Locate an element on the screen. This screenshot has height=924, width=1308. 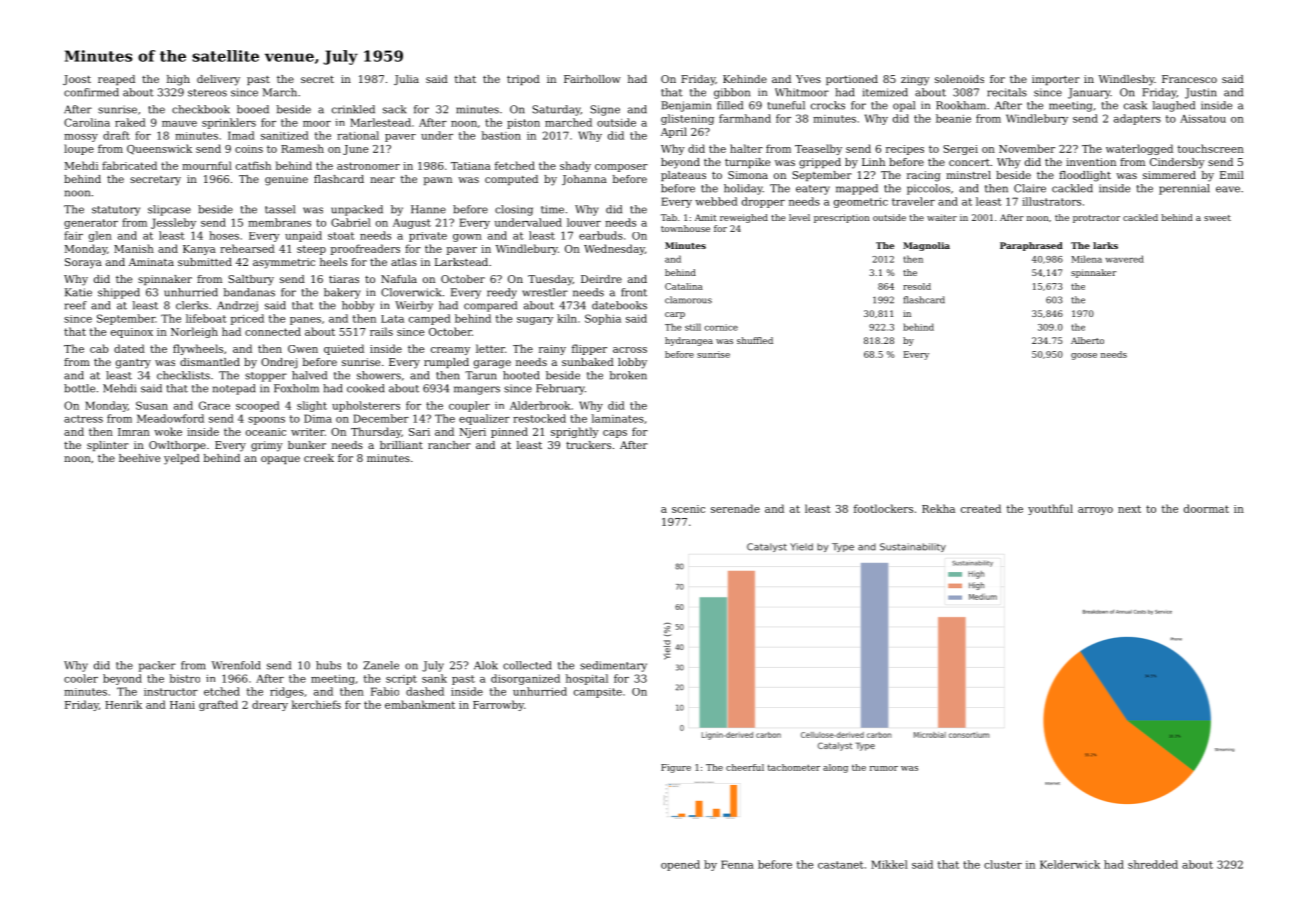
arroyo is located at coordinates (1095, 511).
